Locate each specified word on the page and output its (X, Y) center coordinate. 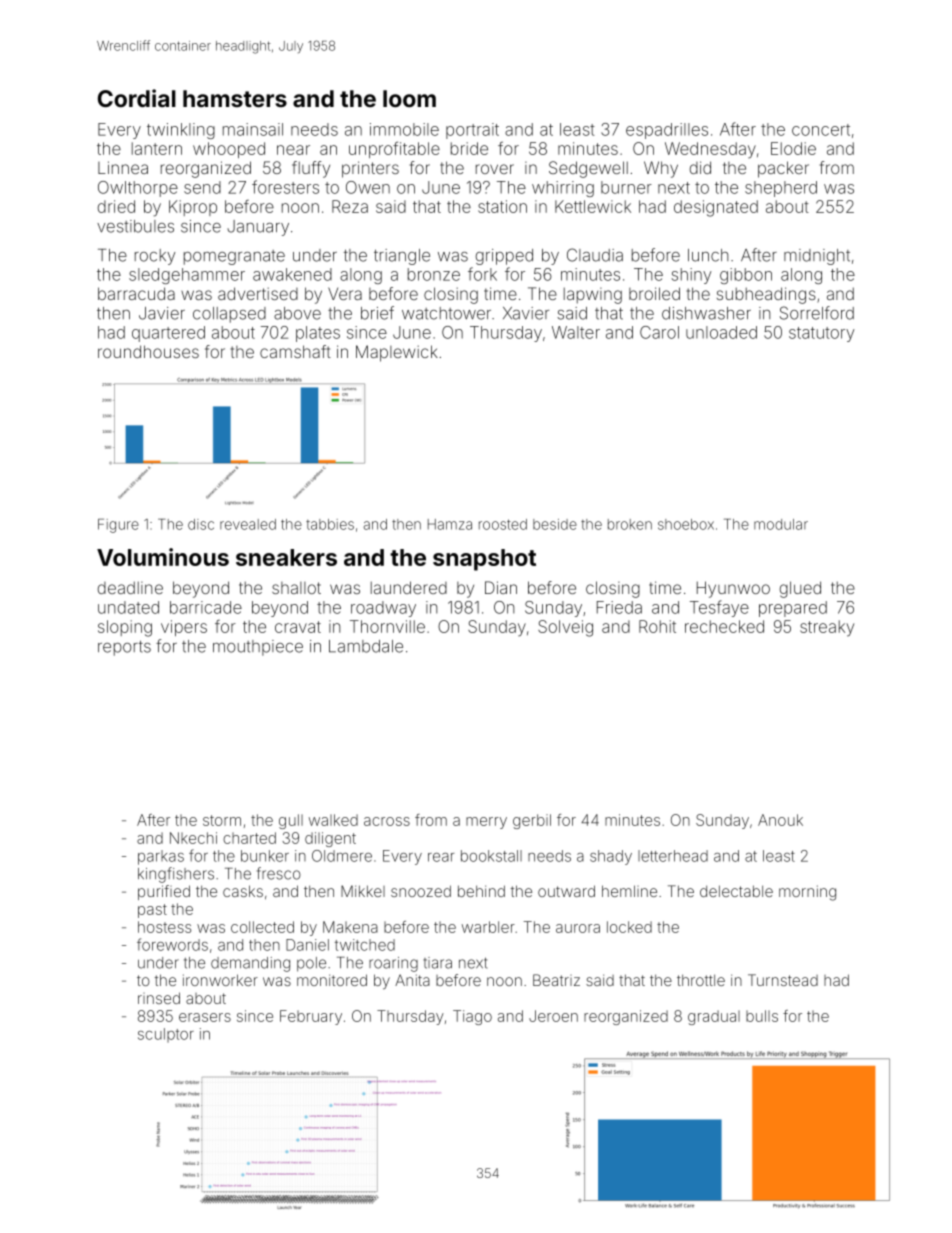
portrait (472, 131)
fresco (279, 873)
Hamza (450, 524)
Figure (118, 526)
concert (821, 130)
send (202, 187)
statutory (821, 334)
